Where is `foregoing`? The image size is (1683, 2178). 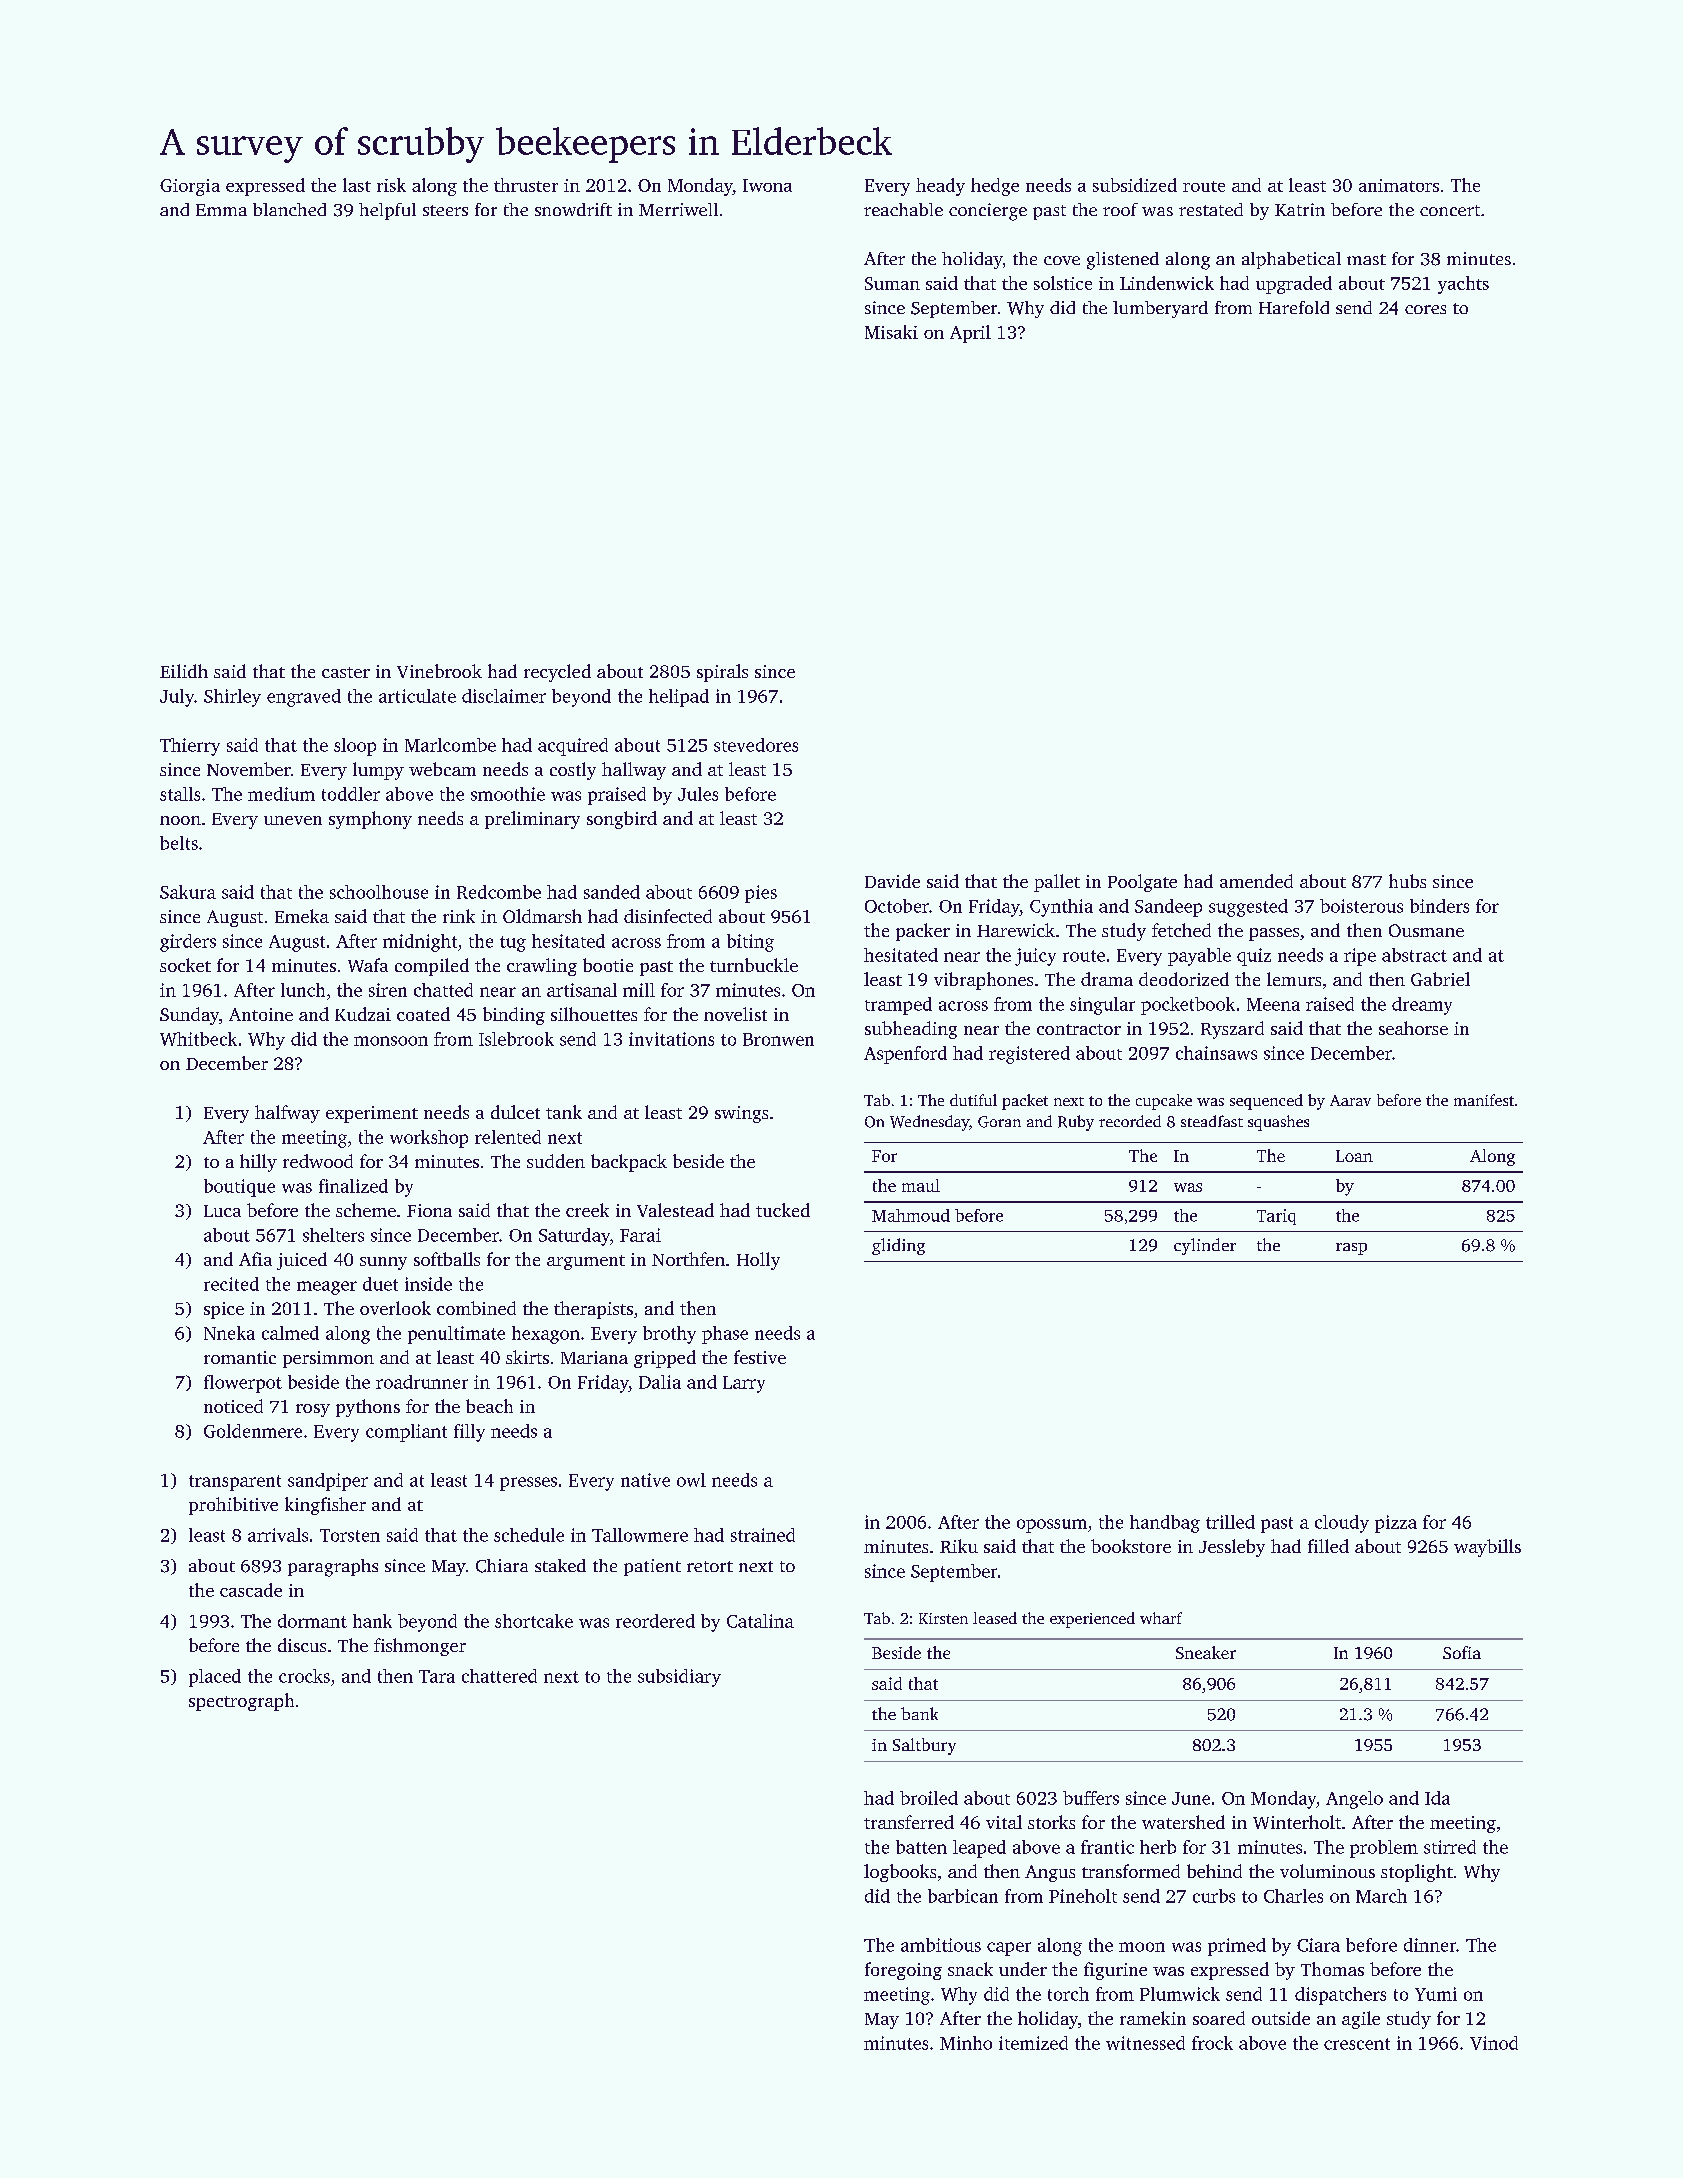 foregoing is located at coordinates (903, 1971).
